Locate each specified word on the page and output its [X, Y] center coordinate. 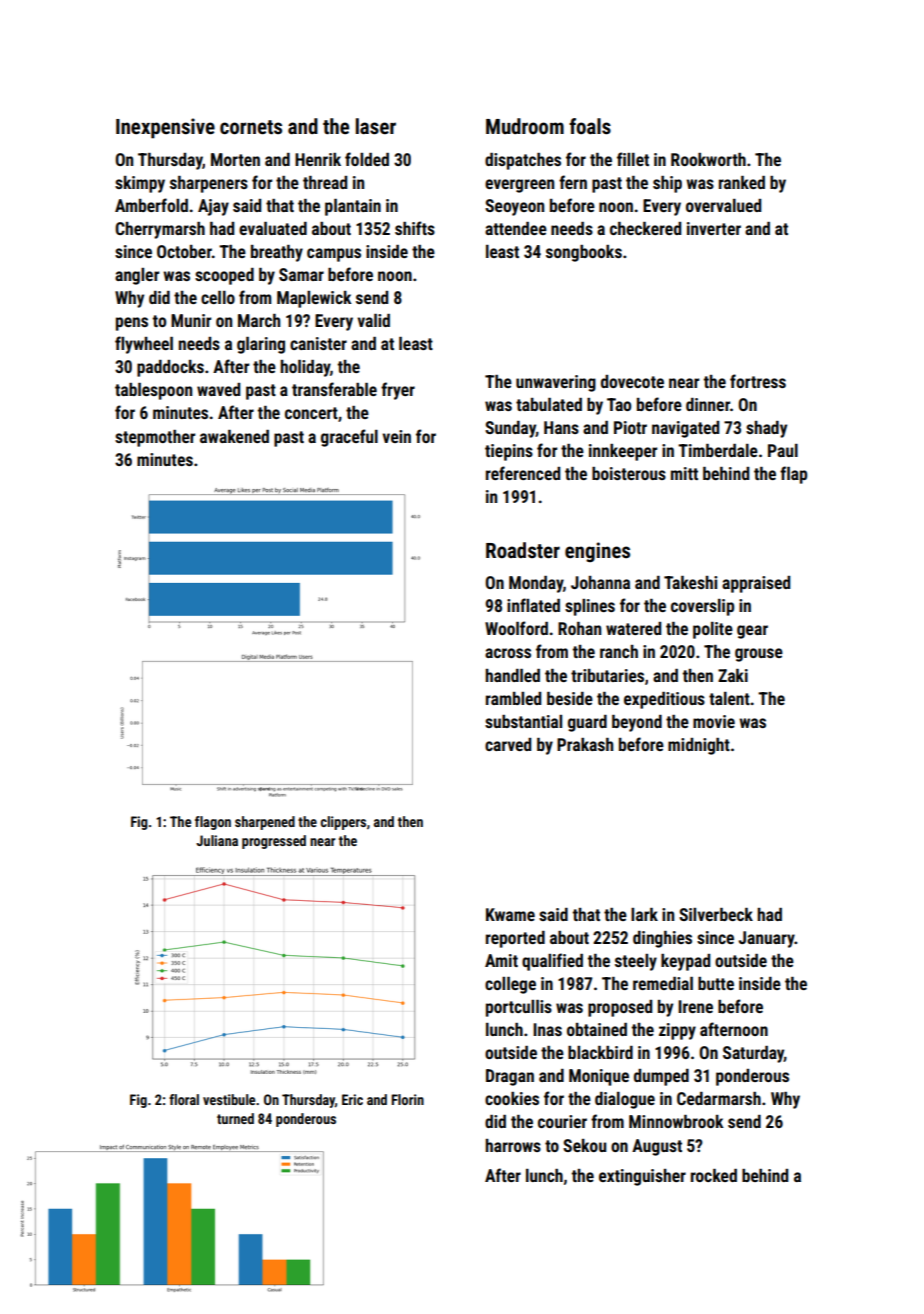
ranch [619, 651]
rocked [714, 1175]
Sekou [584, 1145]
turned [235, 1118]
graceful [349, 438]
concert [311, 413]
